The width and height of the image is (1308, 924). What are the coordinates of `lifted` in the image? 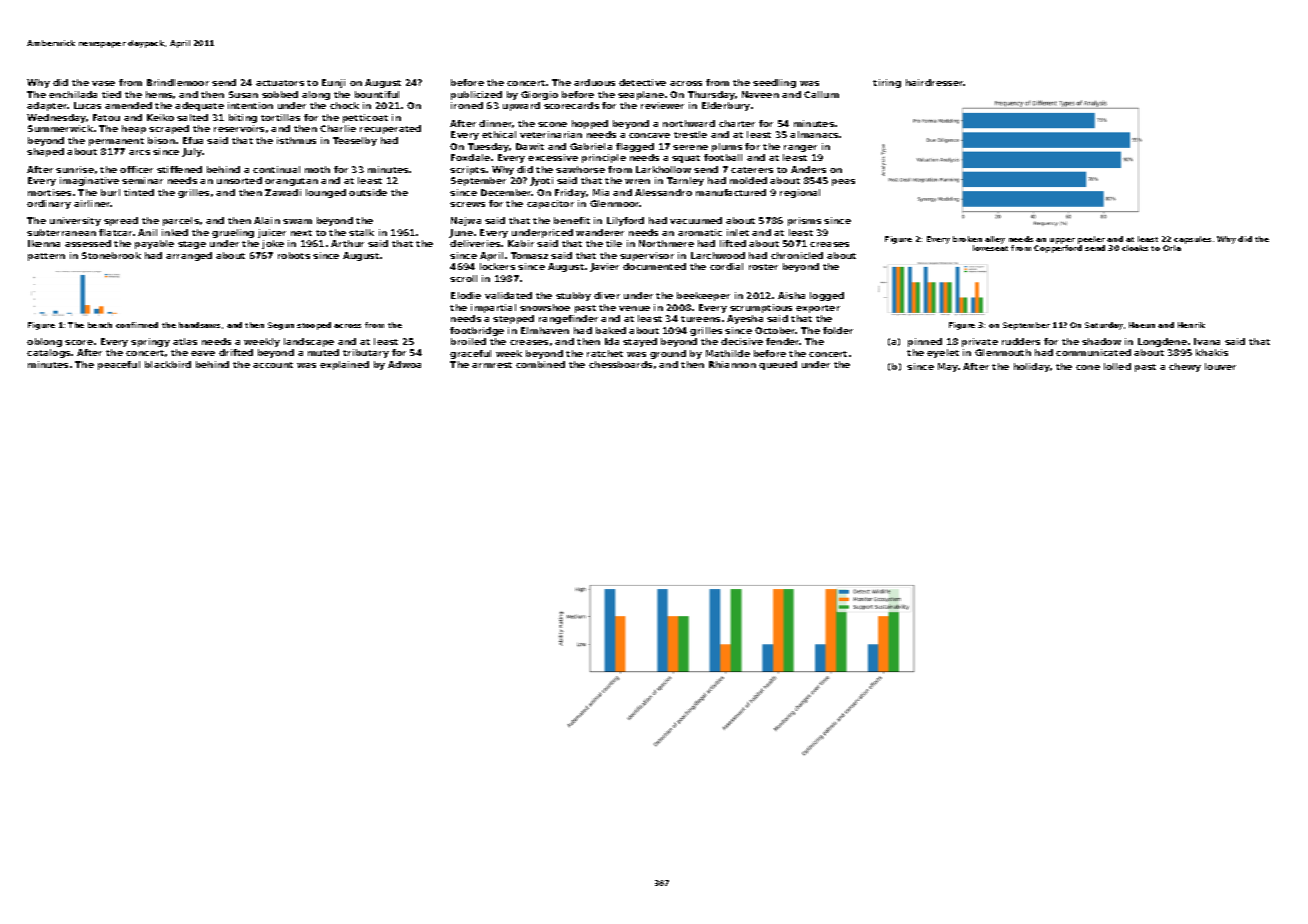 It's located at (733, 243).
